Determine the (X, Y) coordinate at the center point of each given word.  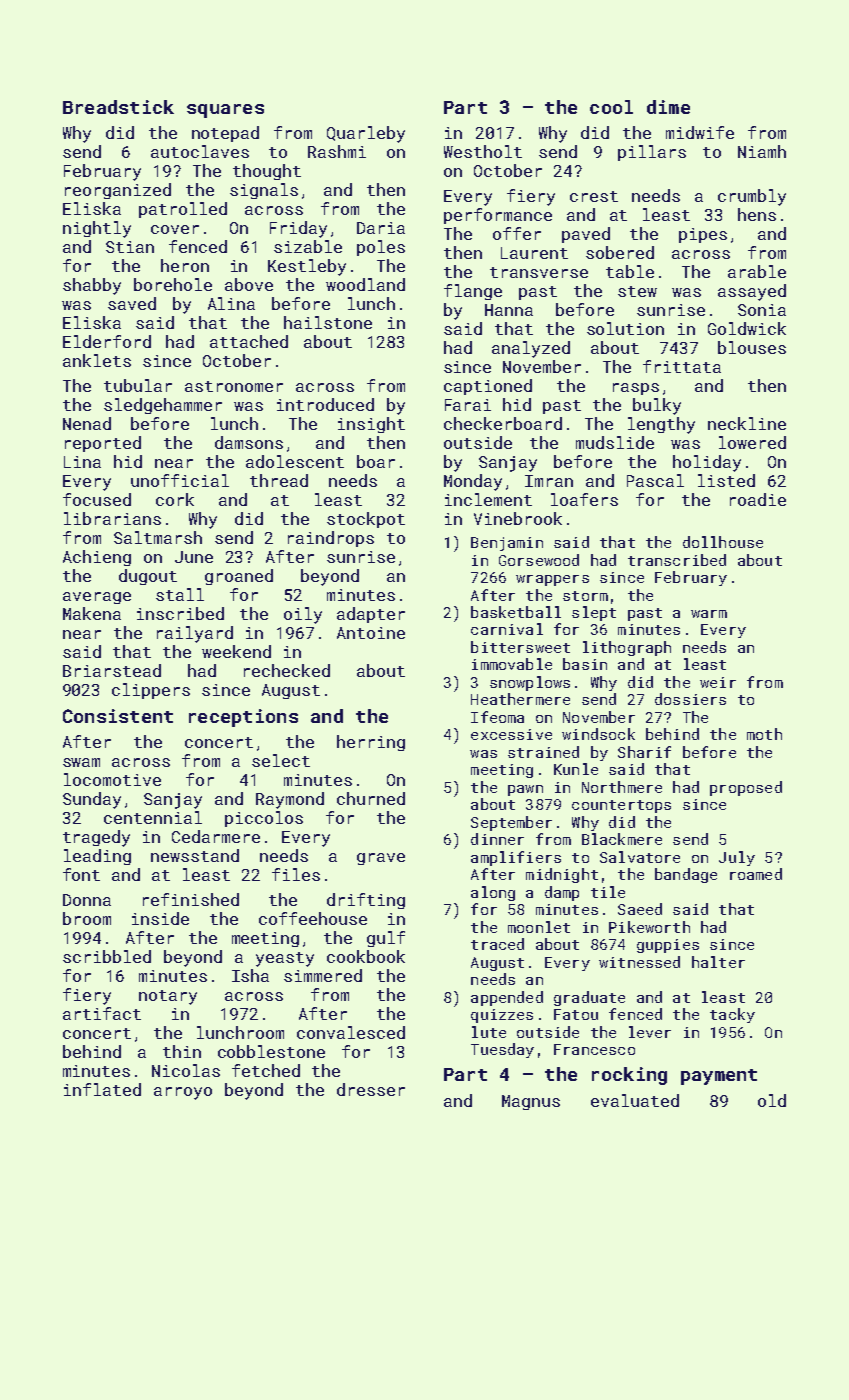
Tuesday (502, 1050)
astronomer (234, 386)
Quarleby (366, 134)
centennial (153, 817)
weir (718, 682)
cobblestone (271, 1051)
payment (719, 1077)
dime (668, 107)
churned (371, 798)
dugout (148, 577)
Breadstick (118, 107)
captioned (488, 387)
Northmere (622, 787)
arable (757, 271)
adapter (371, 615)
